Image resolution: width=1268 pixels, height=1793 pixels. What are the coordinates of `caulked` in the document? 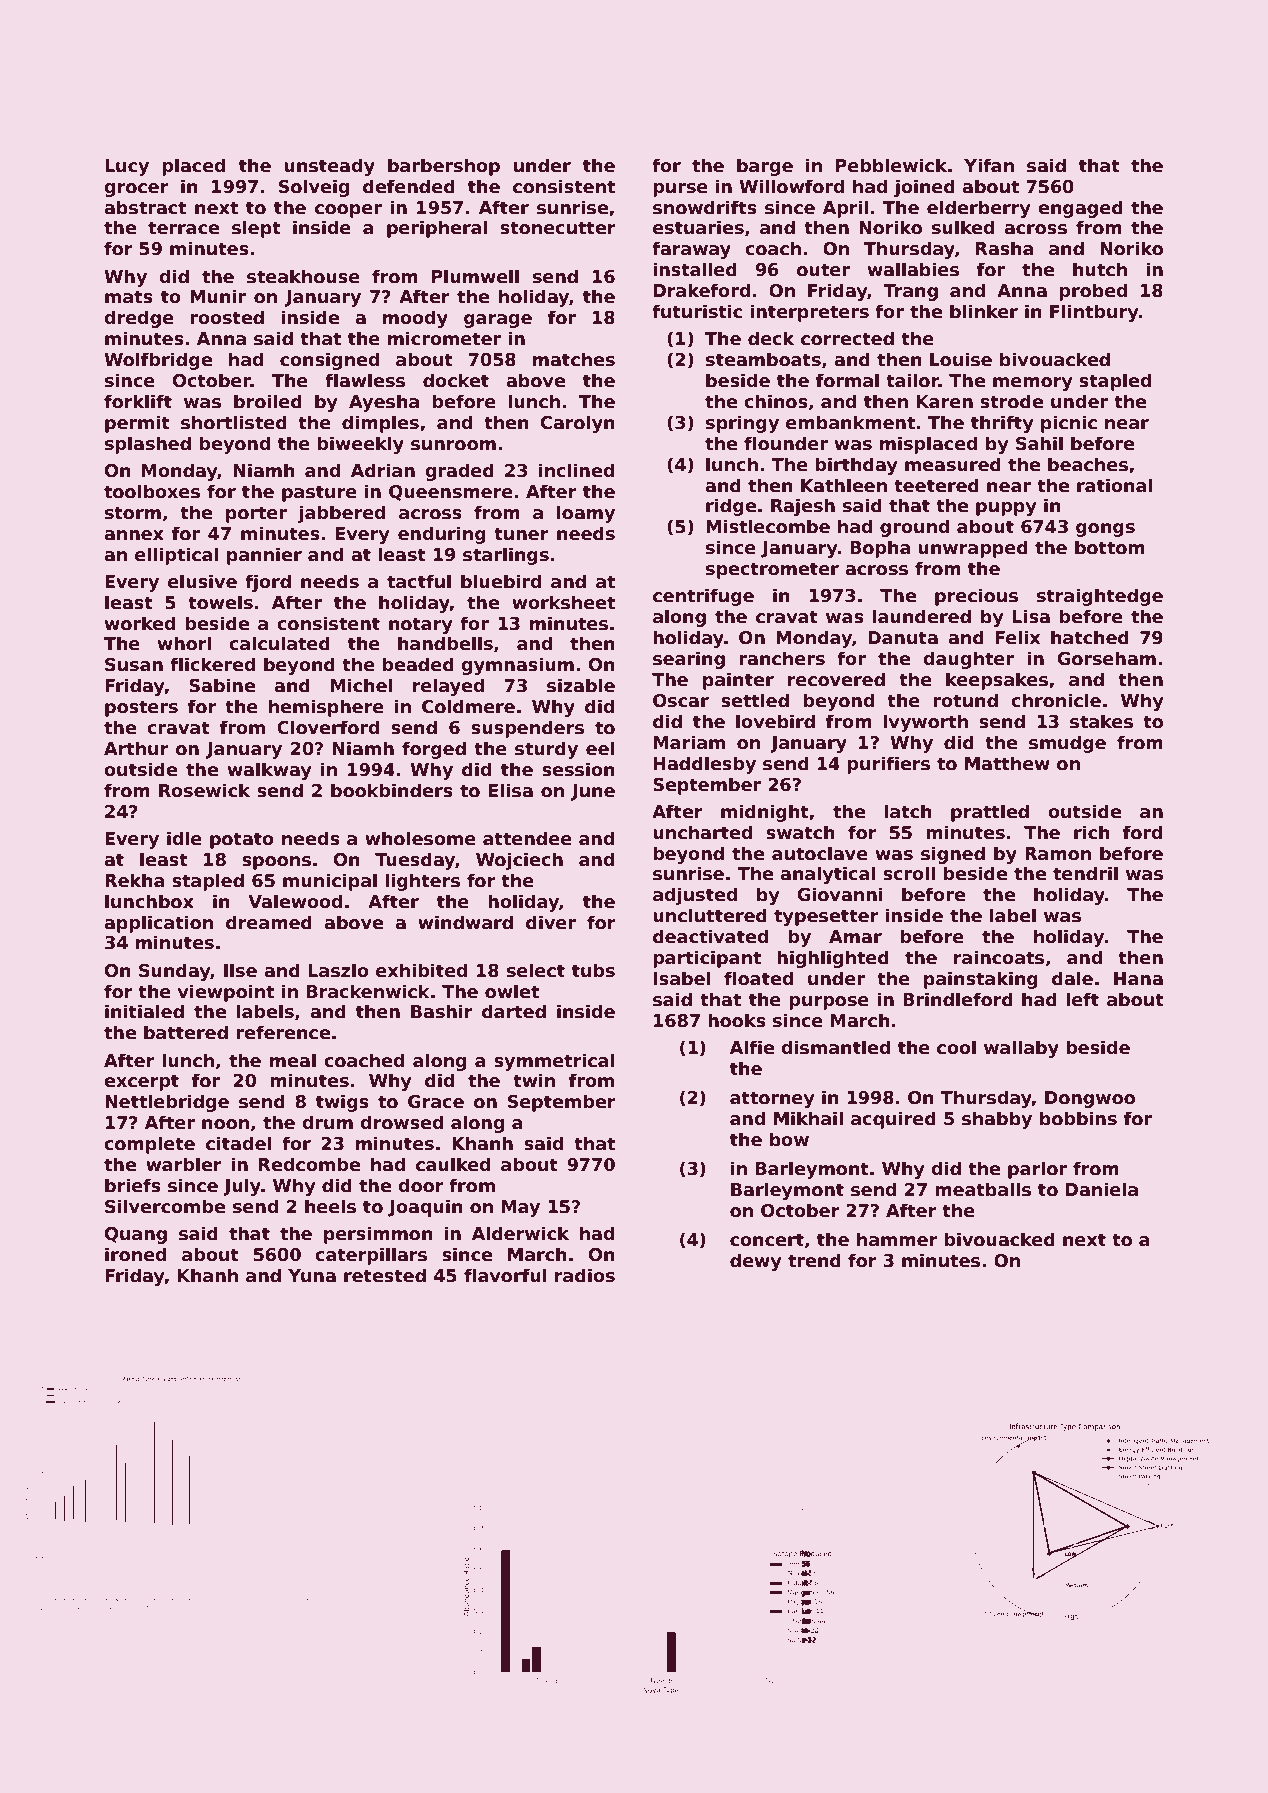 It's located at (453, 1164).
